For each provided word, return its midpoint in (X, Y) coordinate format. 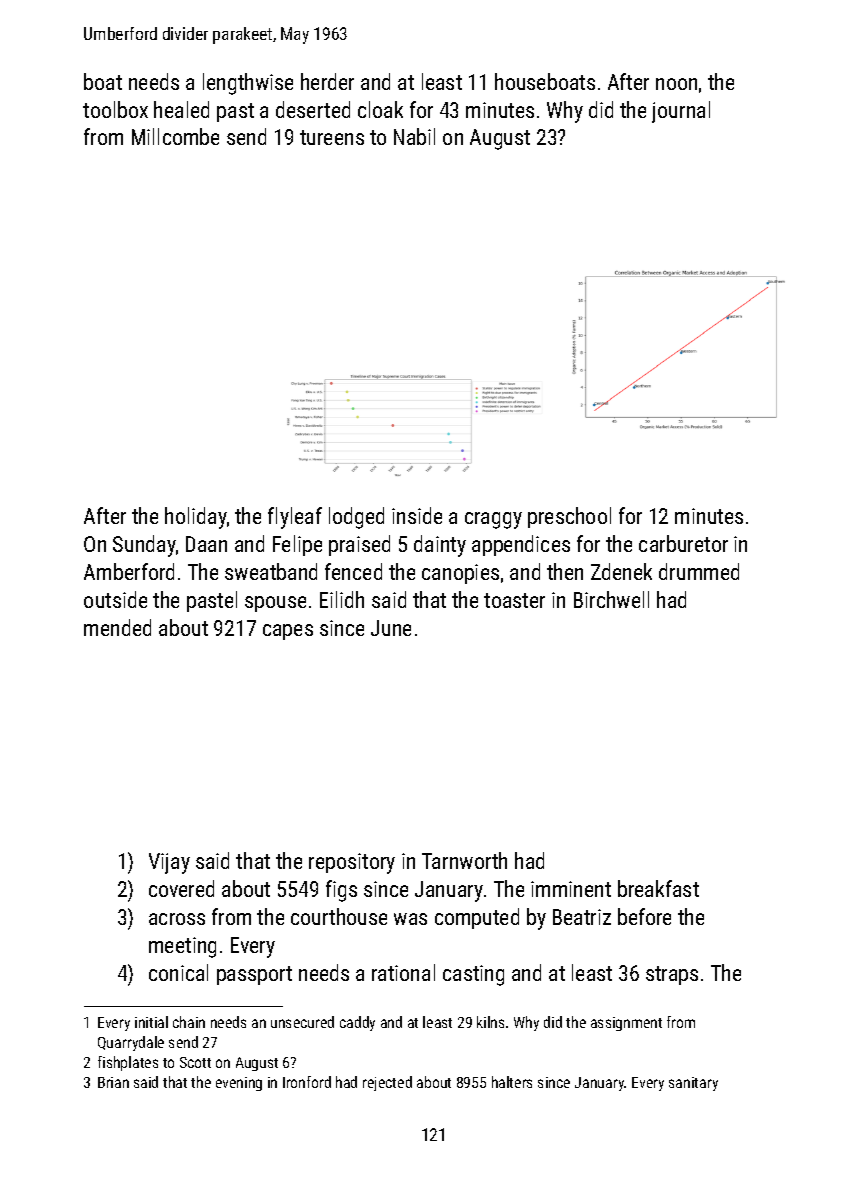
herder (327, 81)
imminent (571, 889)
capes (288, 632)
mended (117, 627)
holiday (196, 518)
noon (676, 84)
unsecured (302, 1022)
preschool (569, 517)
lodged (356, 518)
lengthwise (248, 84)
